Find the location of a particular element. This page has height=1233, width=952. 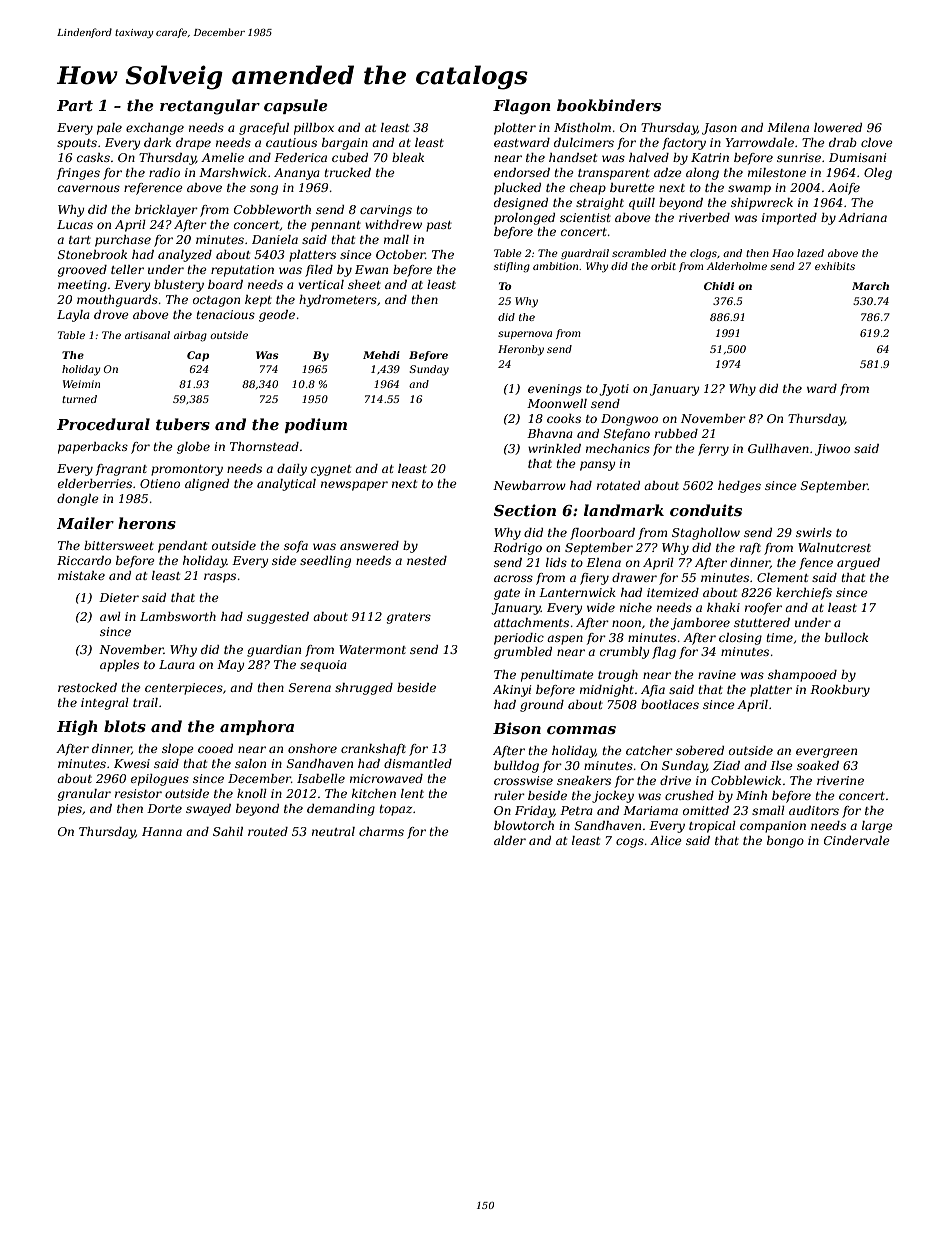

Mailer is located at coordinates (85, 523).
